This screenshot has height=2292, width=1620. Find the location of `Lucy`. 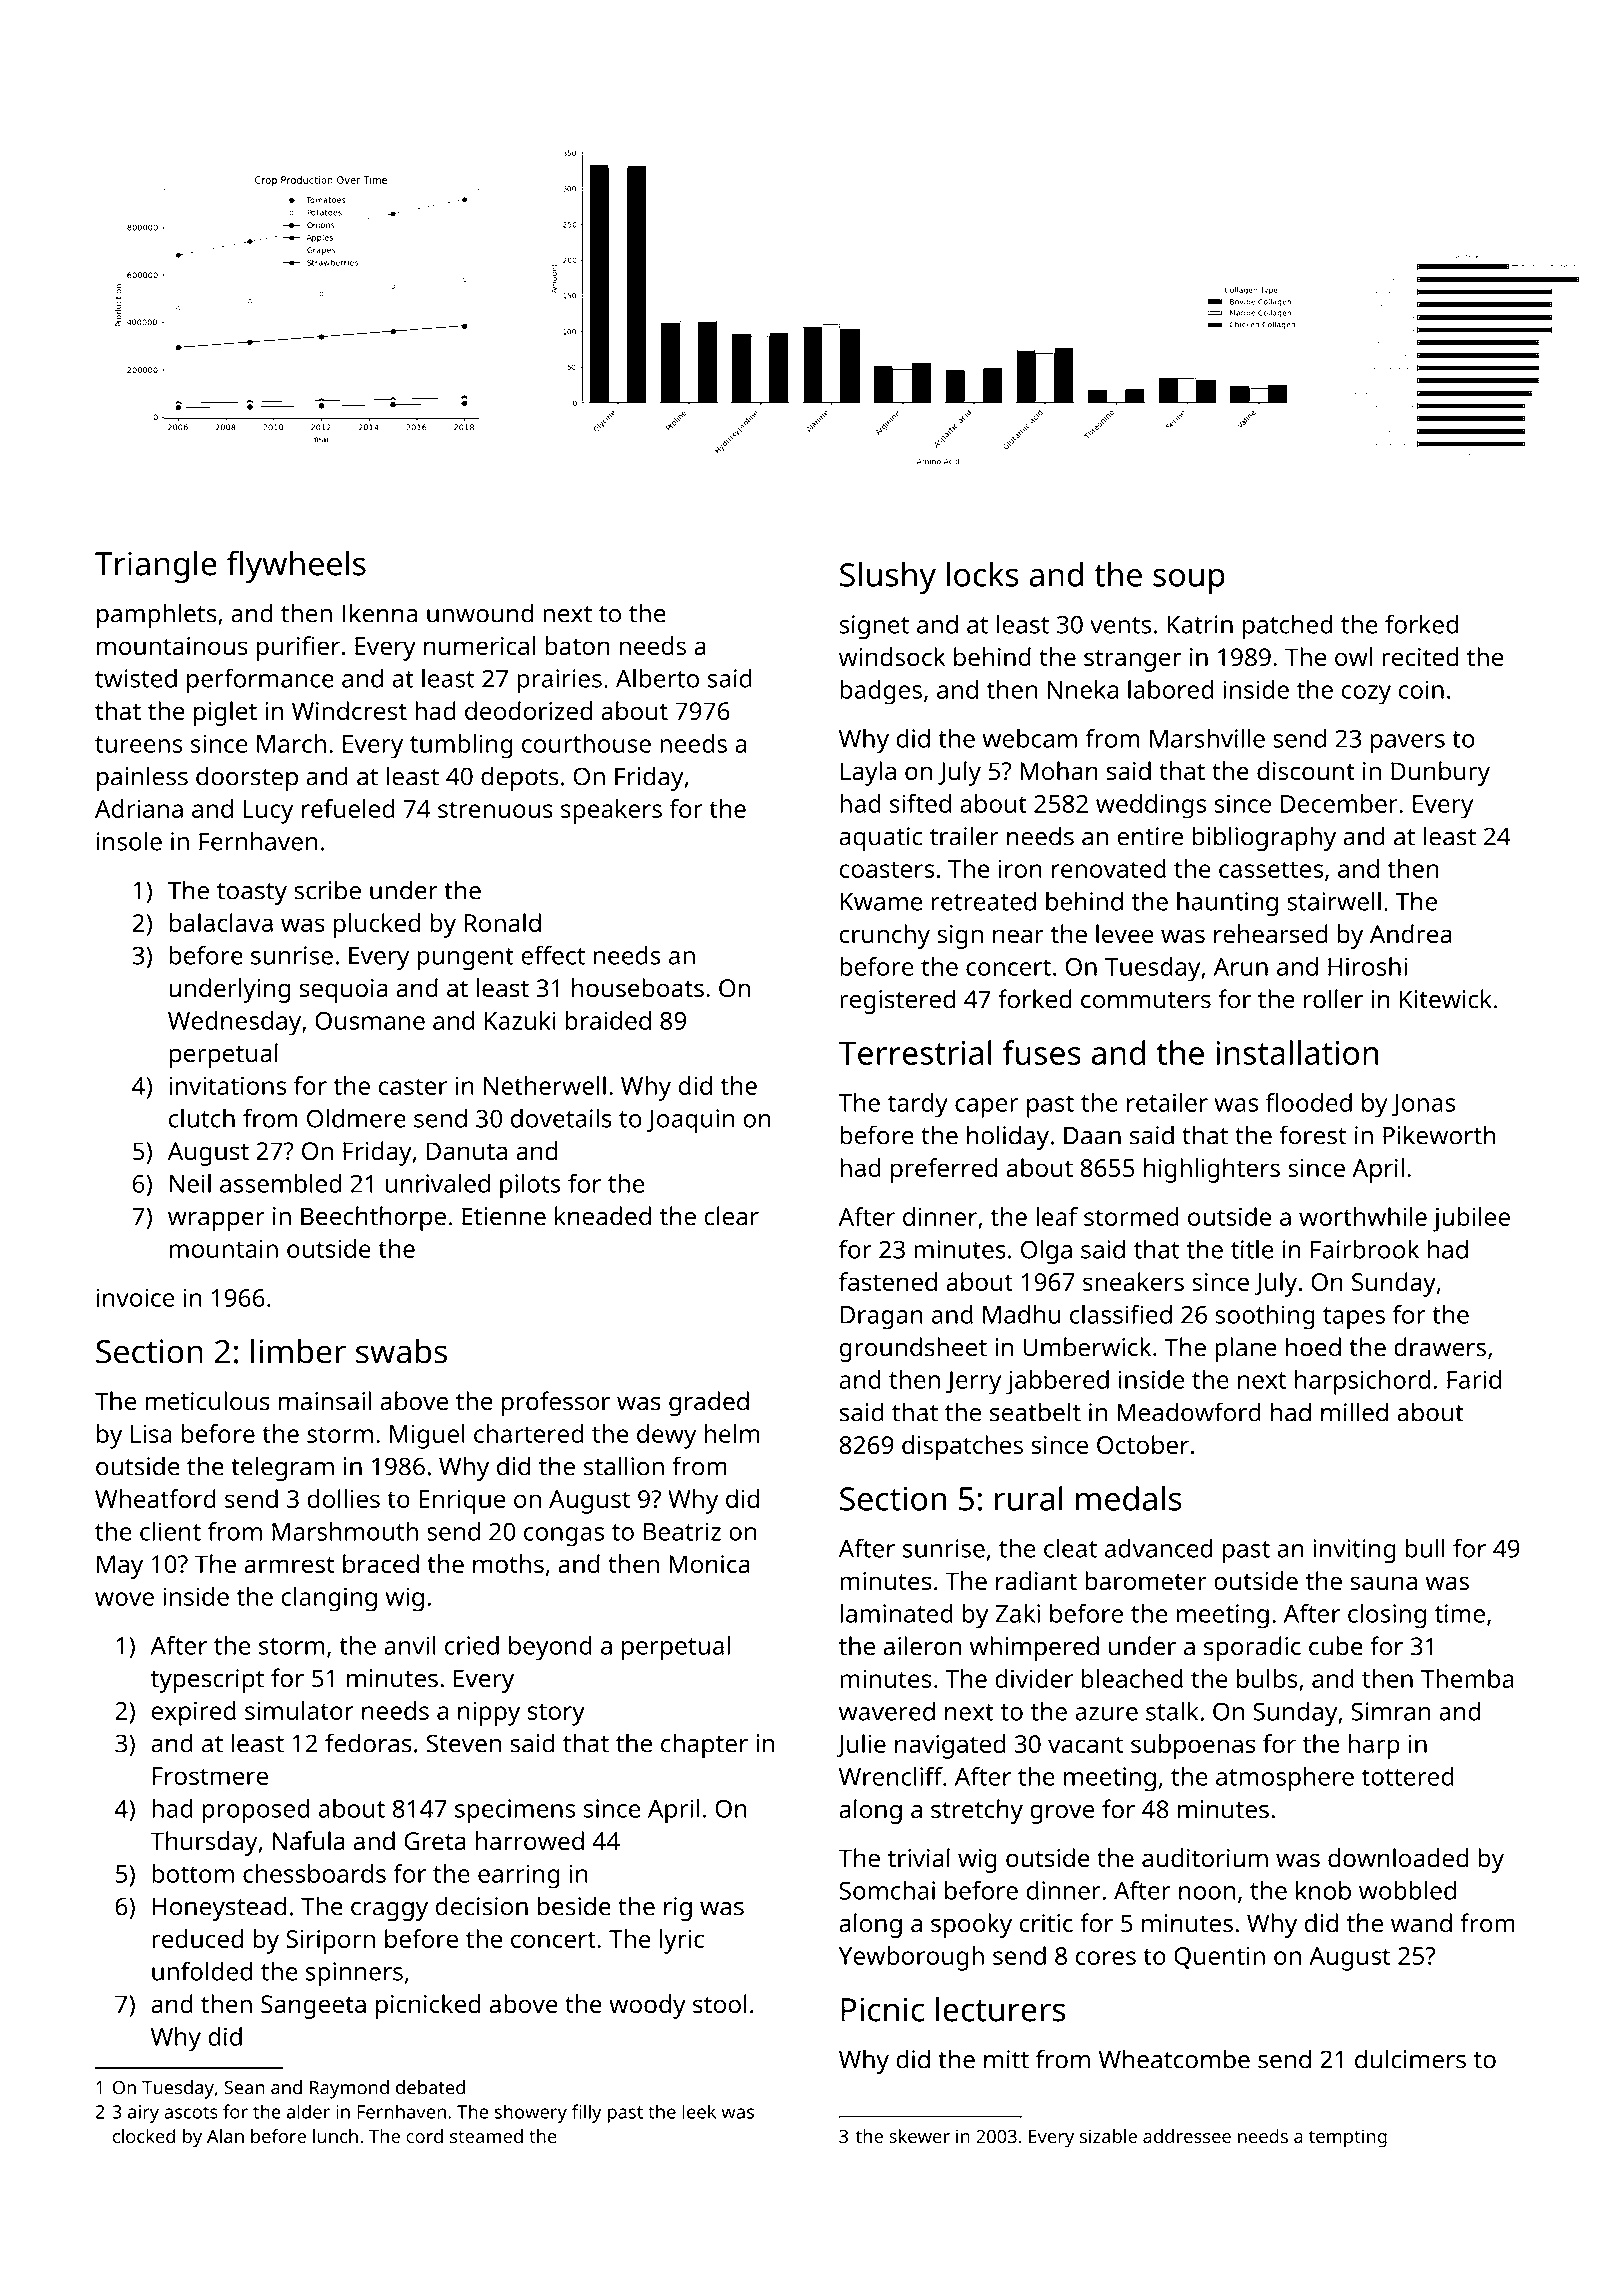

Lucy is located at coordinates (268, 812).
